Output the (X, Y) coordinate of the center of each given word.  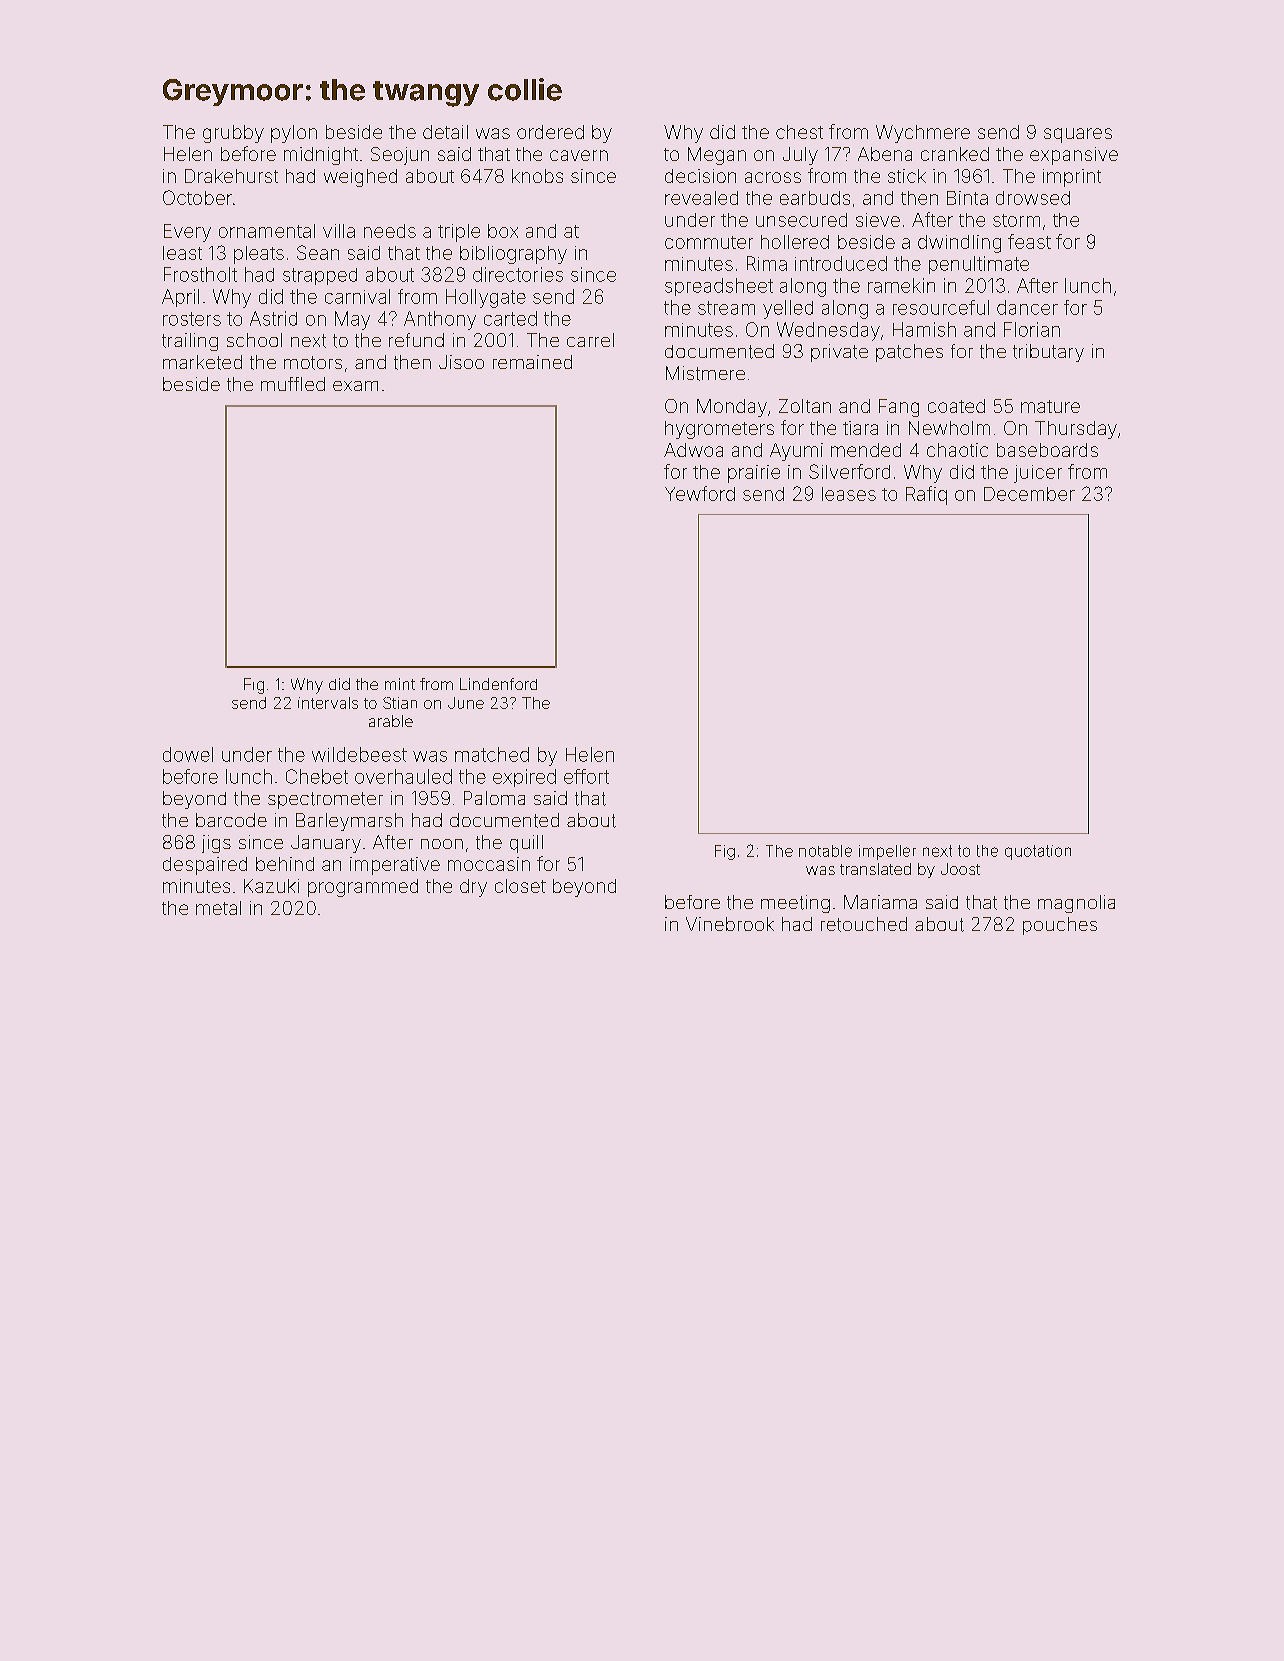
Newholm (949, 428)
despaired (205, 866)
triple (459, 233)
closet (520, 886)
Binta (967, 198)
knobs (537, 176)
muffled (293, 384)
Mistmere (705, 373)
